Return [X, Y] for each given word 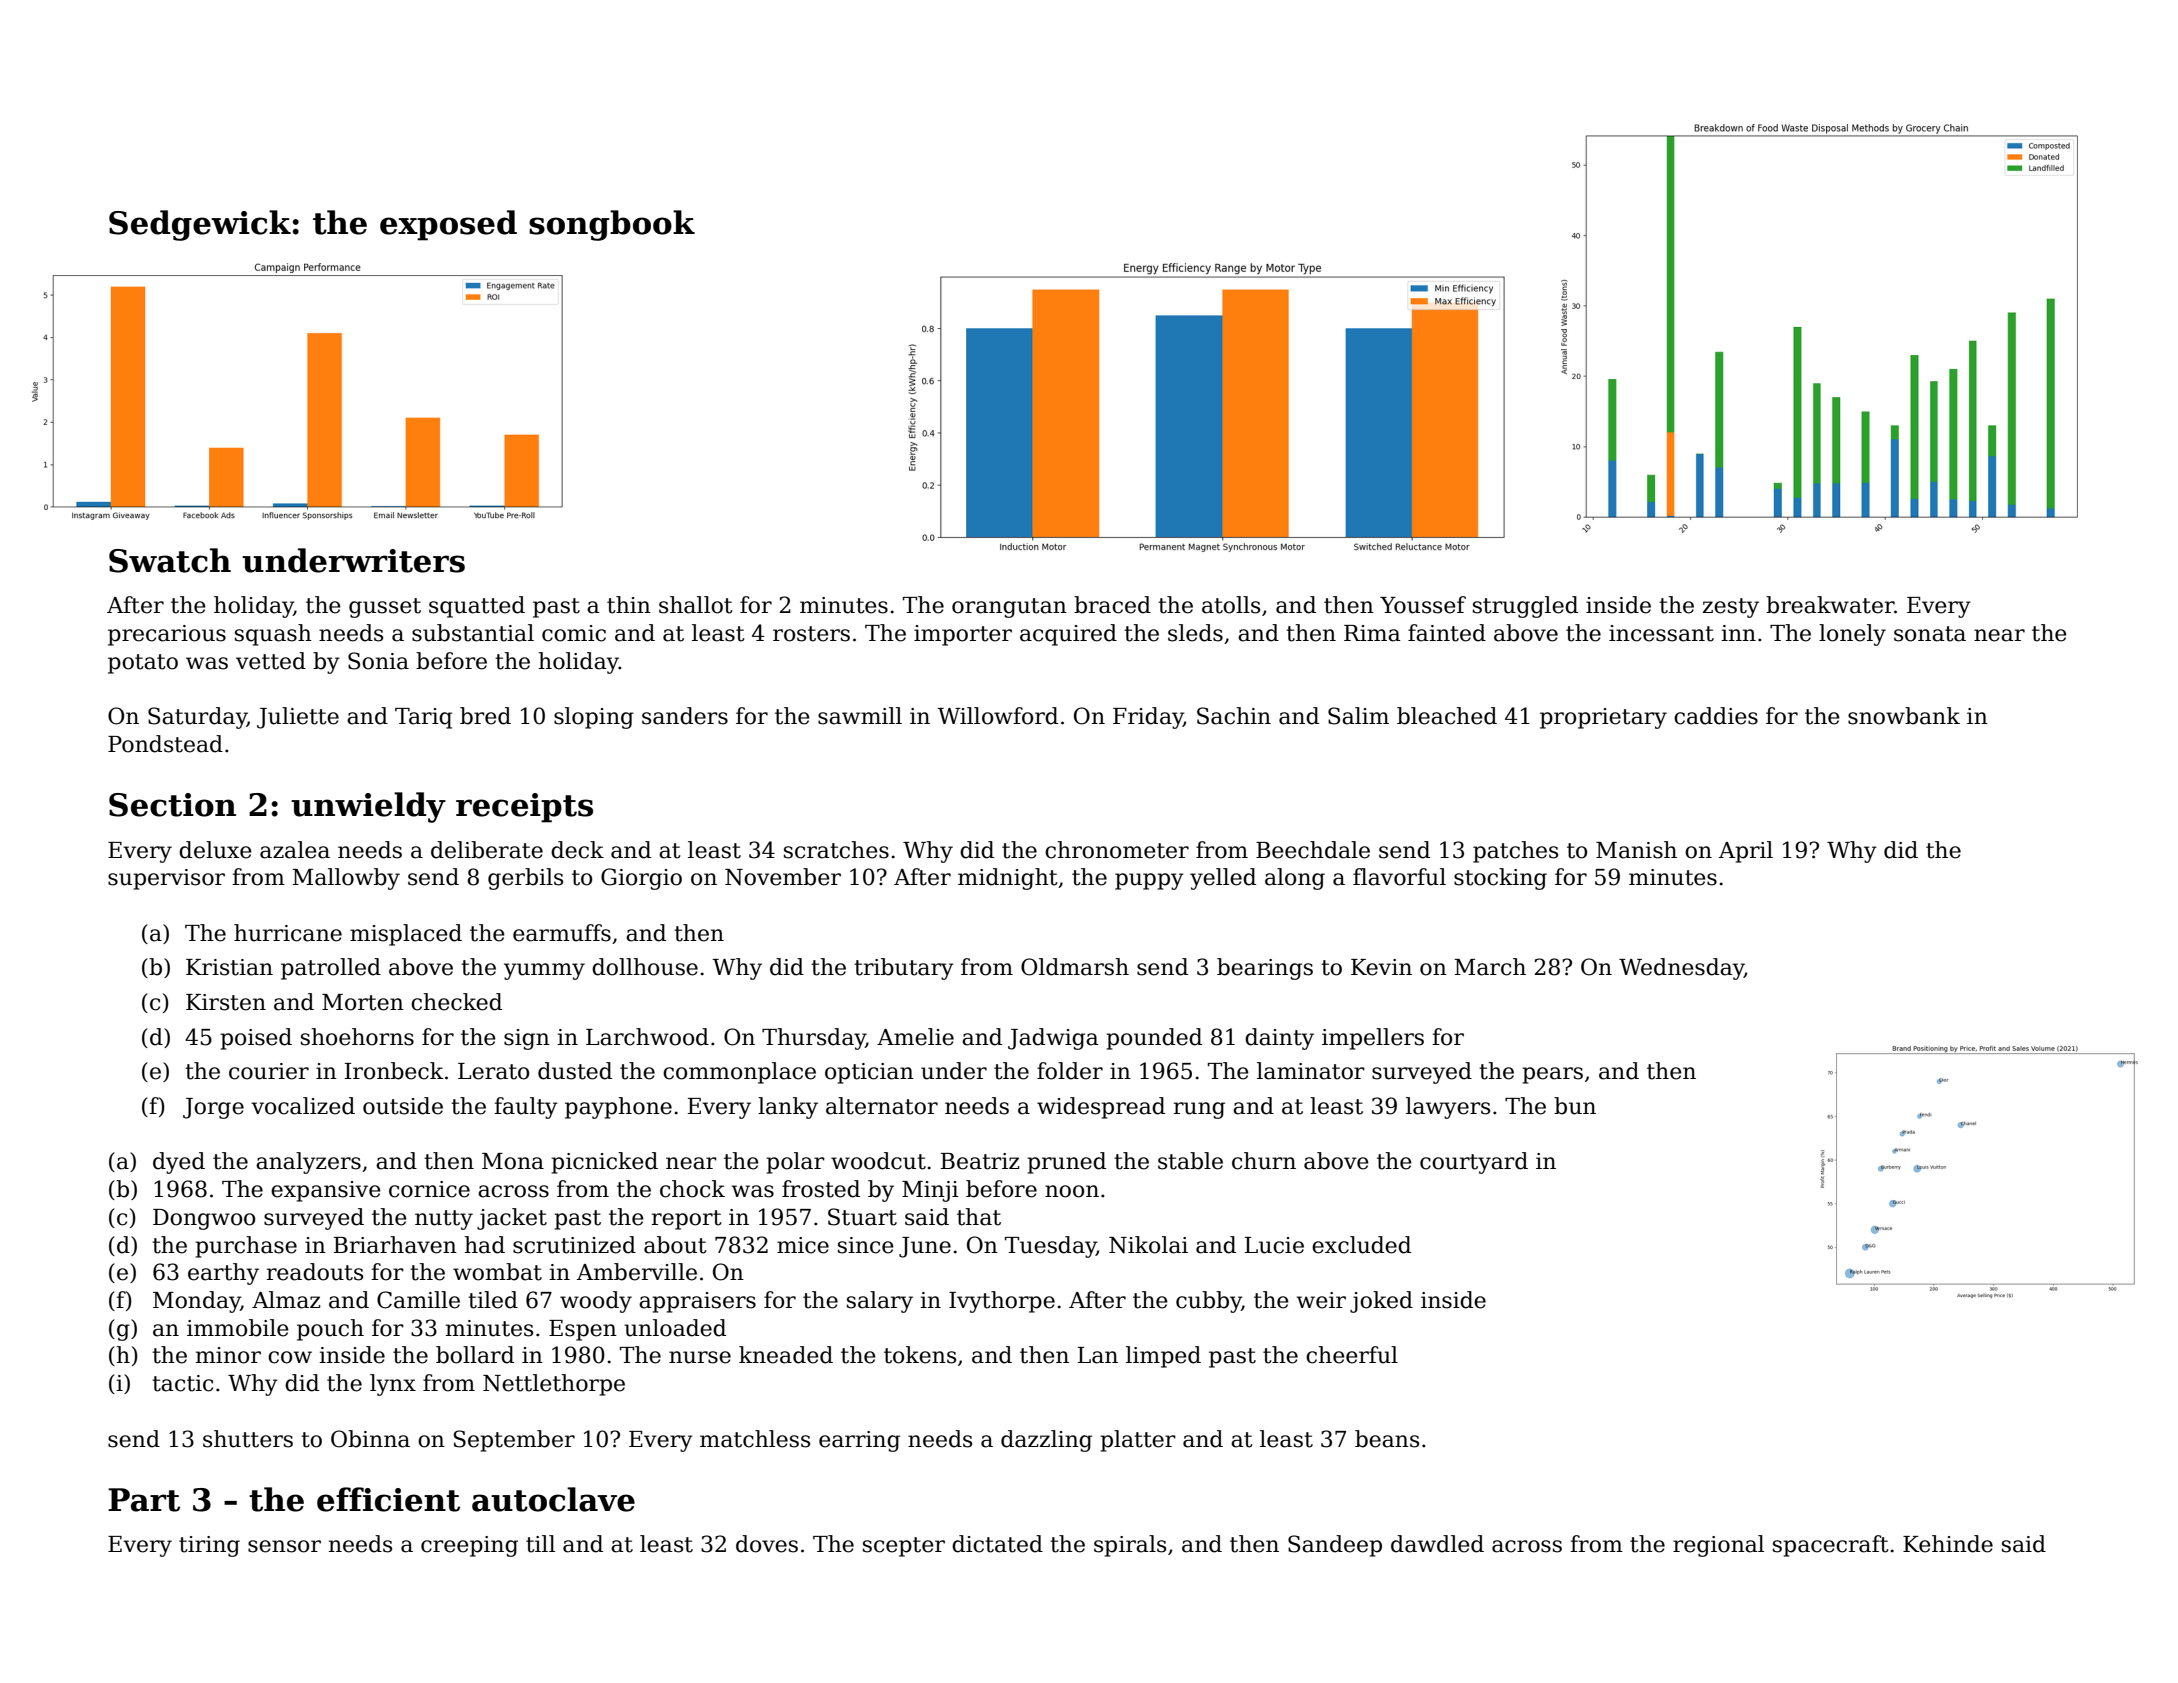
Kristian [229, 967]
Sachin [1234, 716]
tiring [209, 1546]
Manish [1636, 850]
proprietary [1603, 718]
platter [1138, 1441]
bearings [1265, 969]
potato [143, 664]
